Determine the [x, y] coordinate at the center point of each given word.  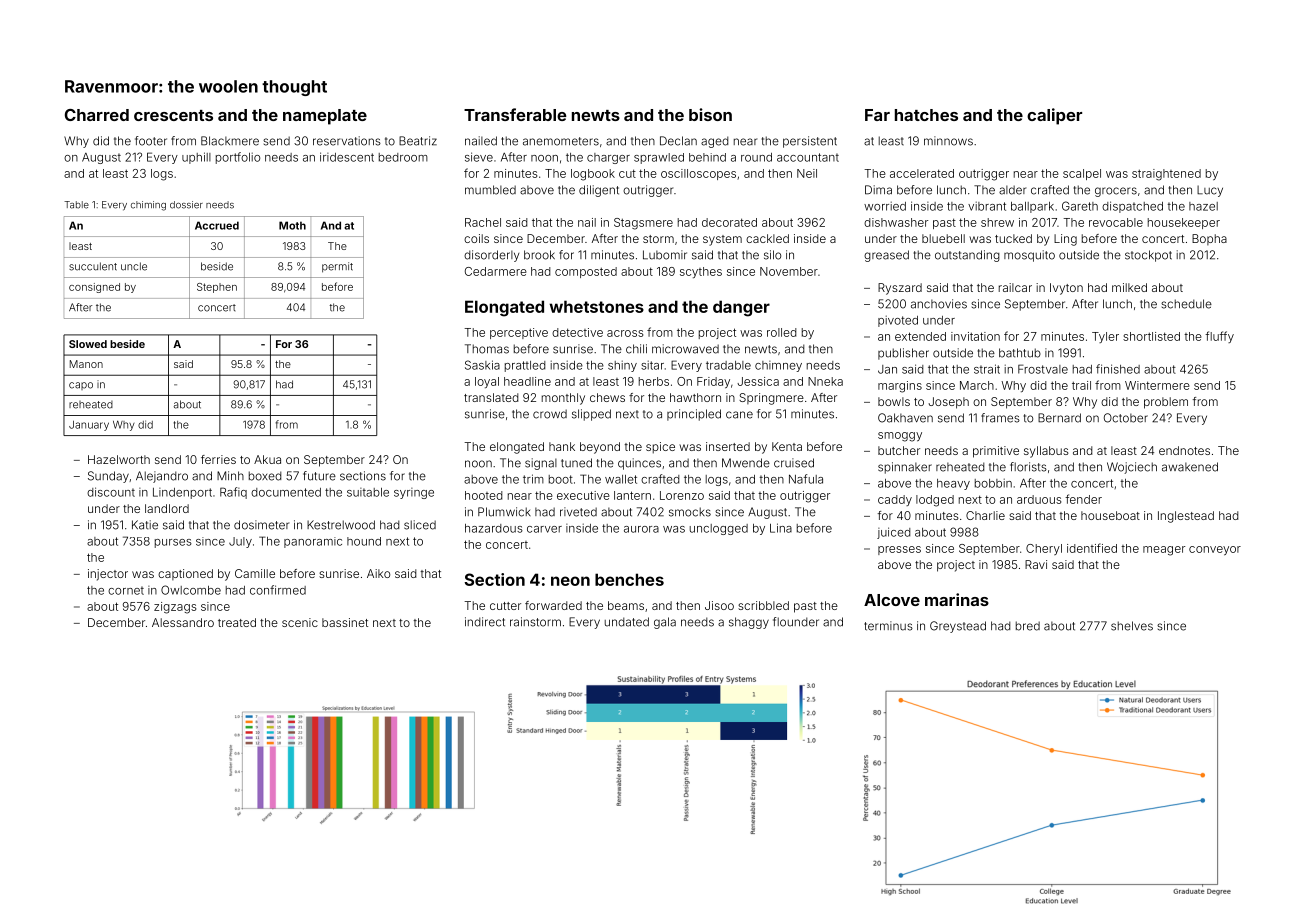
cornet [126, 590]
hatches [926, 115]
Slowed [88, 344]
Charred [97, 115]
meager [1164, 551]
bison [710, 114]
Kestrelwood [341, 525]
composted [586, 272]
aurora [641, 529]
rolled [782, 332]
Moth [292, 225]
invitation [975, 336]
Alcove [892, 600]
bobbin [993, 483]
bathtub [1020, 353]
